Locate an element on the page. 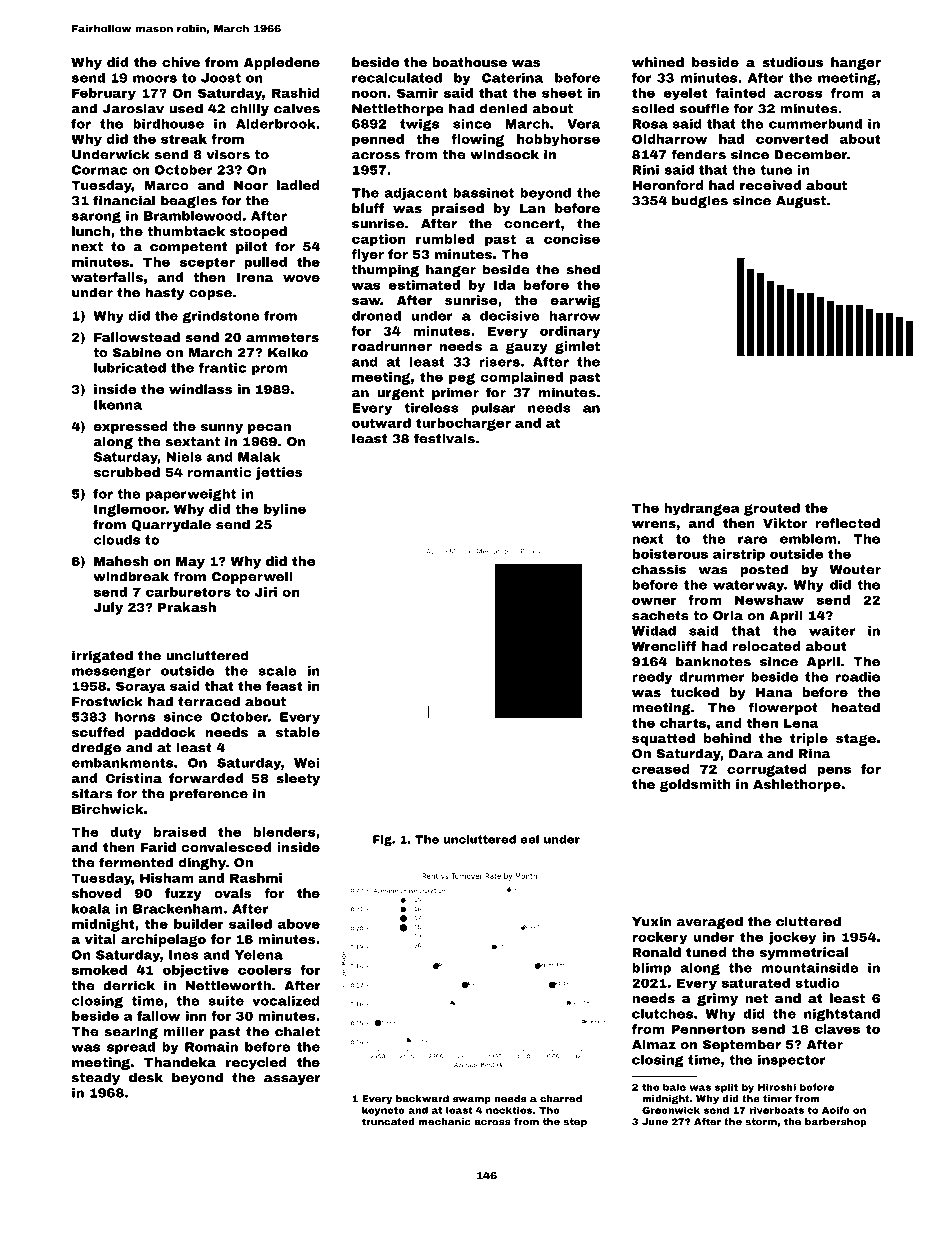 The width and height of the image is (952, 1233). souffle is located at coordinates (704, 108).
